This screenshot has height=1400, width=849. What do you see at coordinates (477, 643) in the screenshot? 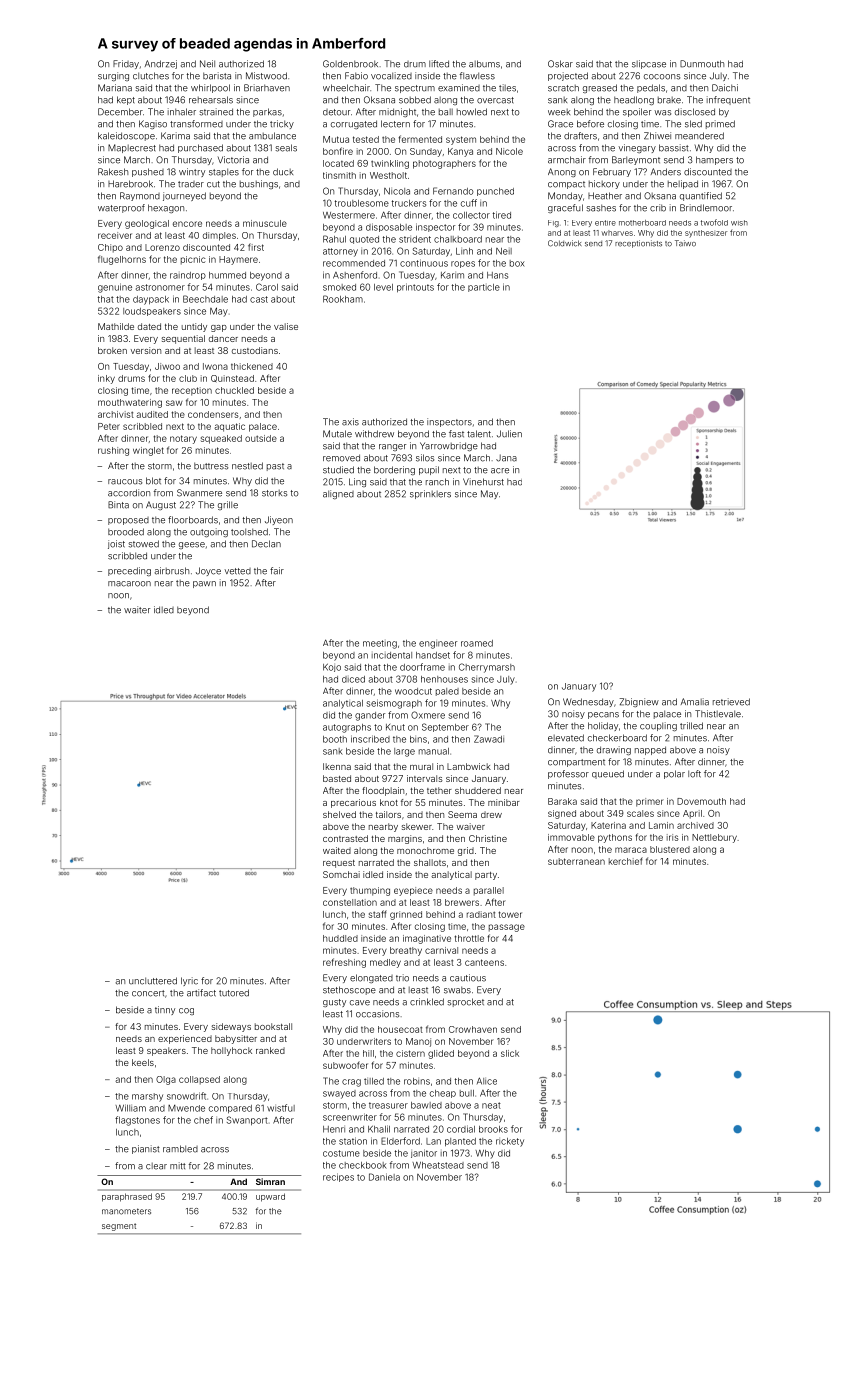
I see `roamed` at bounding box center [477, 643].
